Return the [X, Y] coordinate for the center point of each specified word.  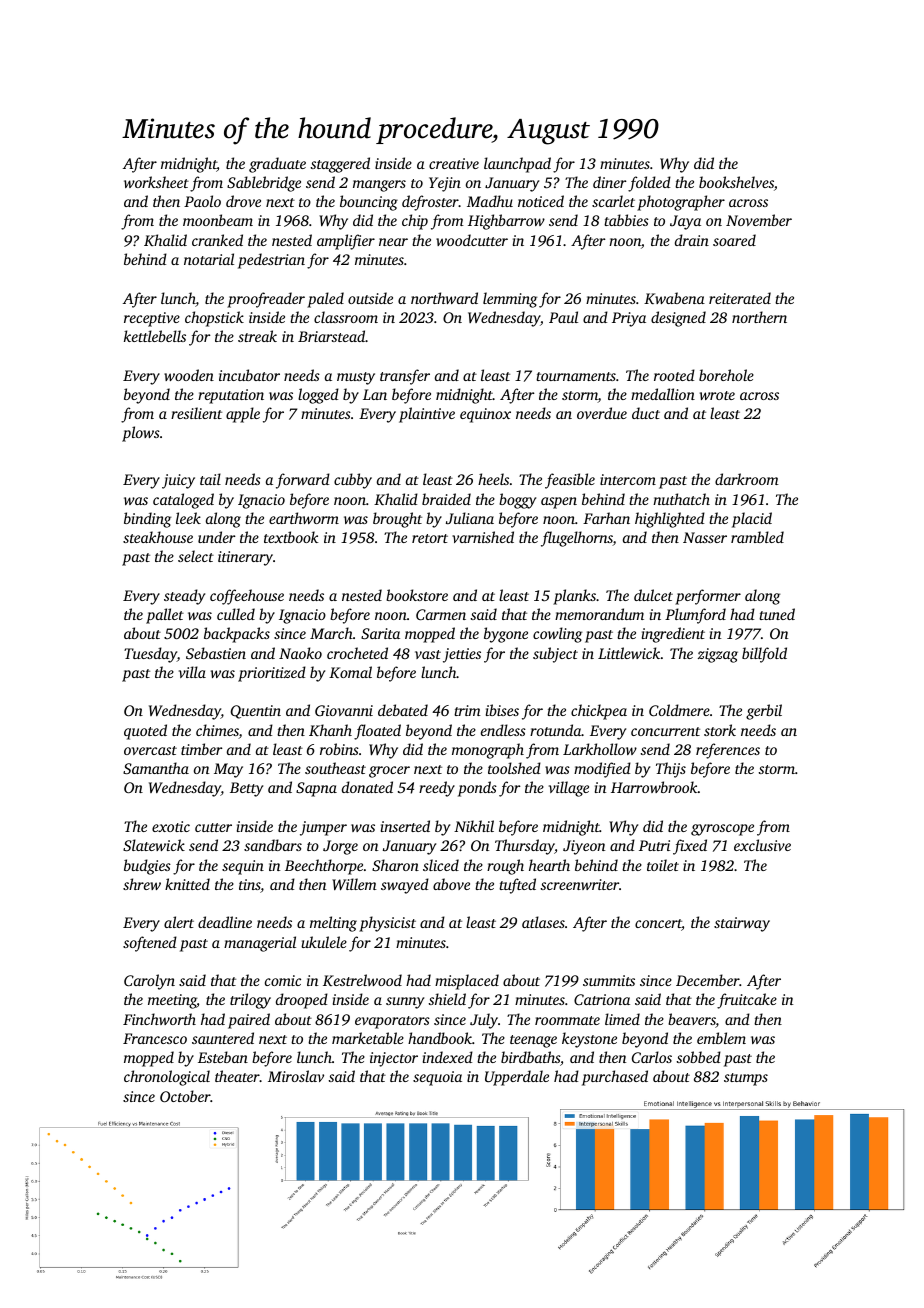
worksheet [156, 182]
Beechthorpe [324, 867]
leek [188, 518]
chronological [167, 1078]
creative [454, 163]
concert [658, 925]
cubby [353, 481]
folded [649, 184]
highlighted [670, 520]
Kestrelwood [362, 980]
